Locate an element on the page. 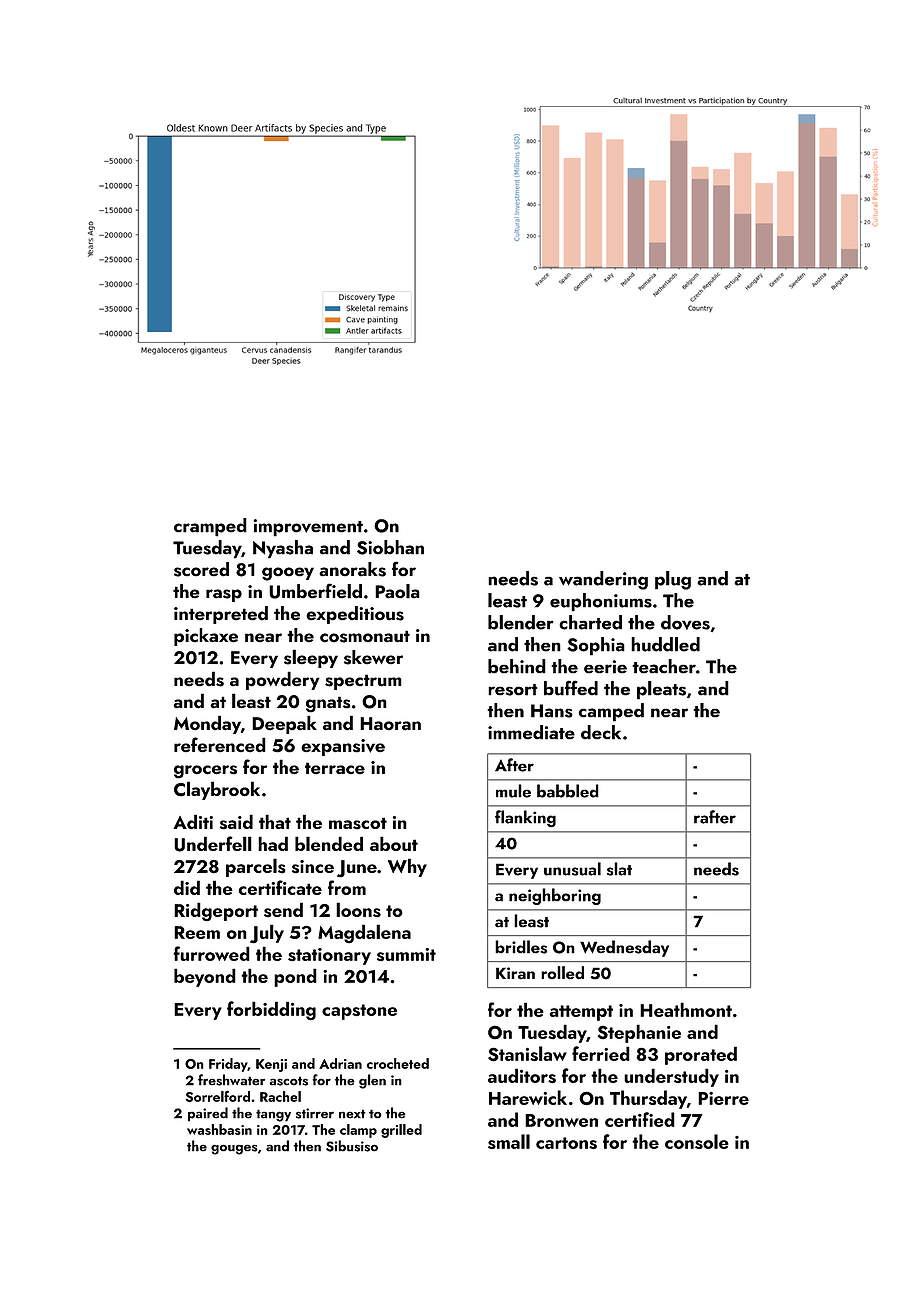 This page has height=1311, width=924. improvement is located at coordinates (308, 528).
